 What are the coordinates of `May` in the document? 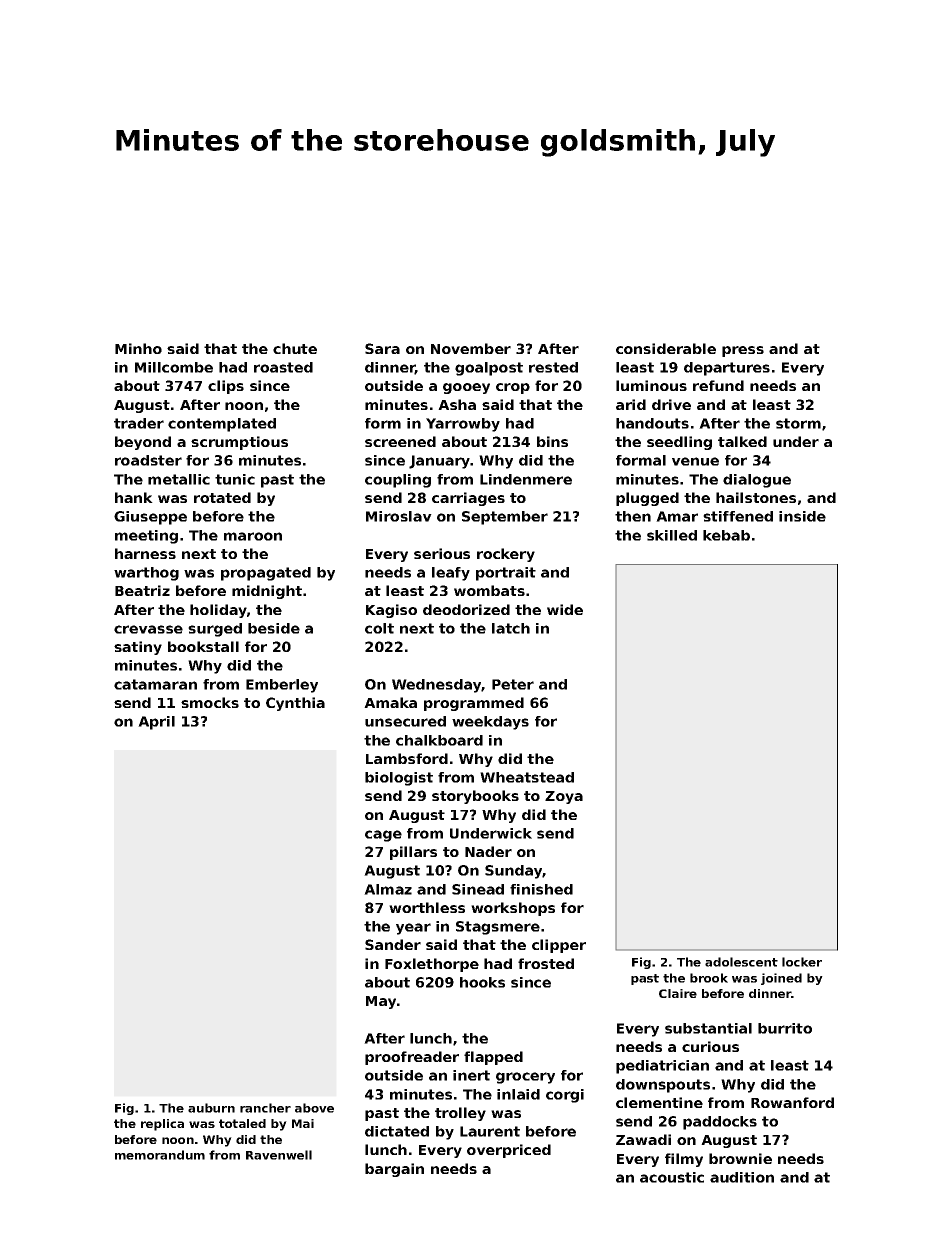 It's located at (381, 1002).
